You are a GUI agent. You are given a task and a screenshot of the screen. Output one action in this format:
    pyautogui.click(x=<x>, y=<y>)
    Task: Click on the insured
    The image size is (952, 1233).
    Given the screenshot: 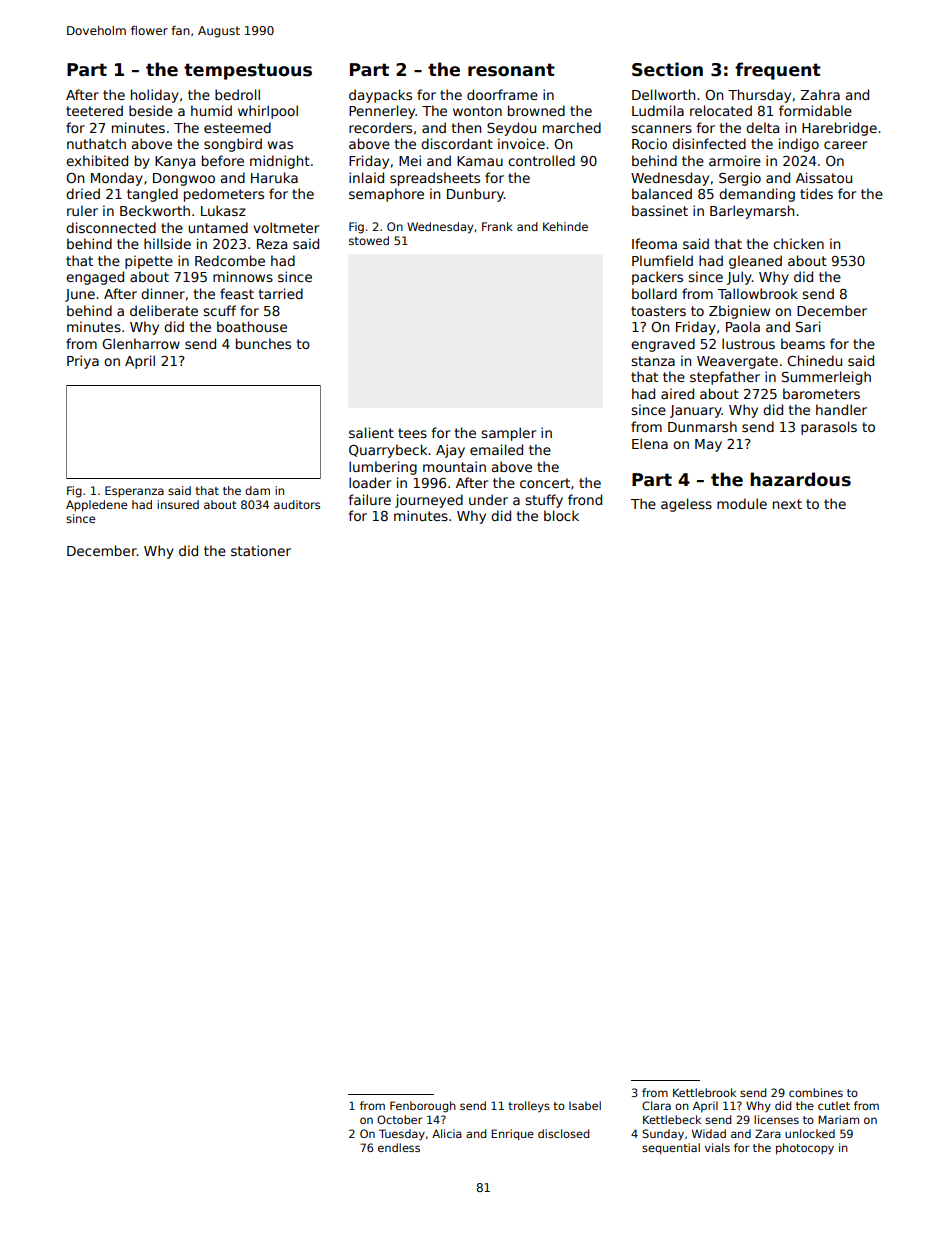 What is the action you would take?
    pyautogui.click(x=178, y=504)
